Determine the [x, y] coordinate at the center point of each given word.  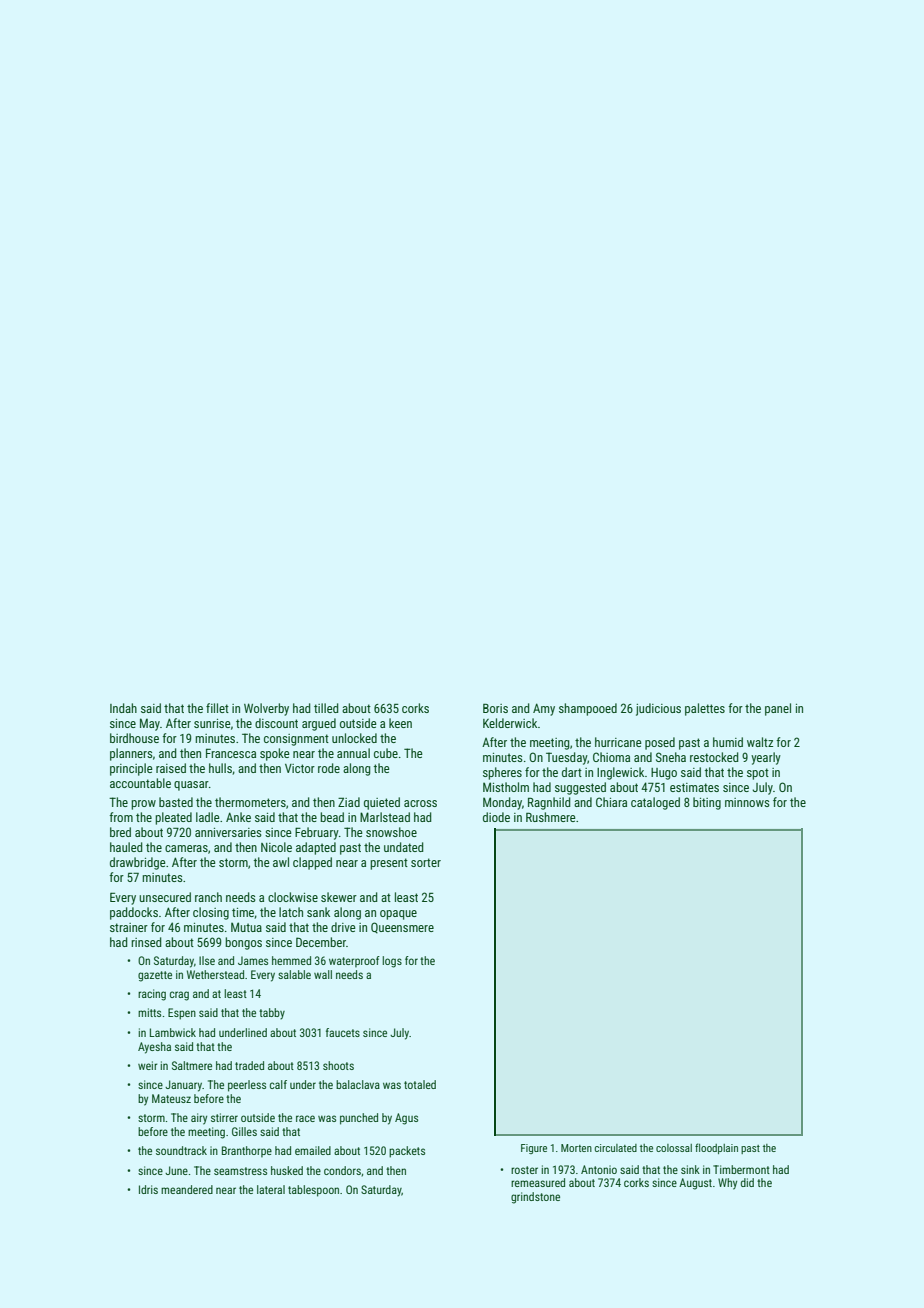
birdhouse [134, 738]
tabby [272, 1014]
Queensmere [402, 928]
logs [392, 962]
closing [211, 913]
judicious [658, 709]
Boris [495, 708]
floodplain [716, 1148]
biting [707, 803]
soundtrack [181, 1150]
